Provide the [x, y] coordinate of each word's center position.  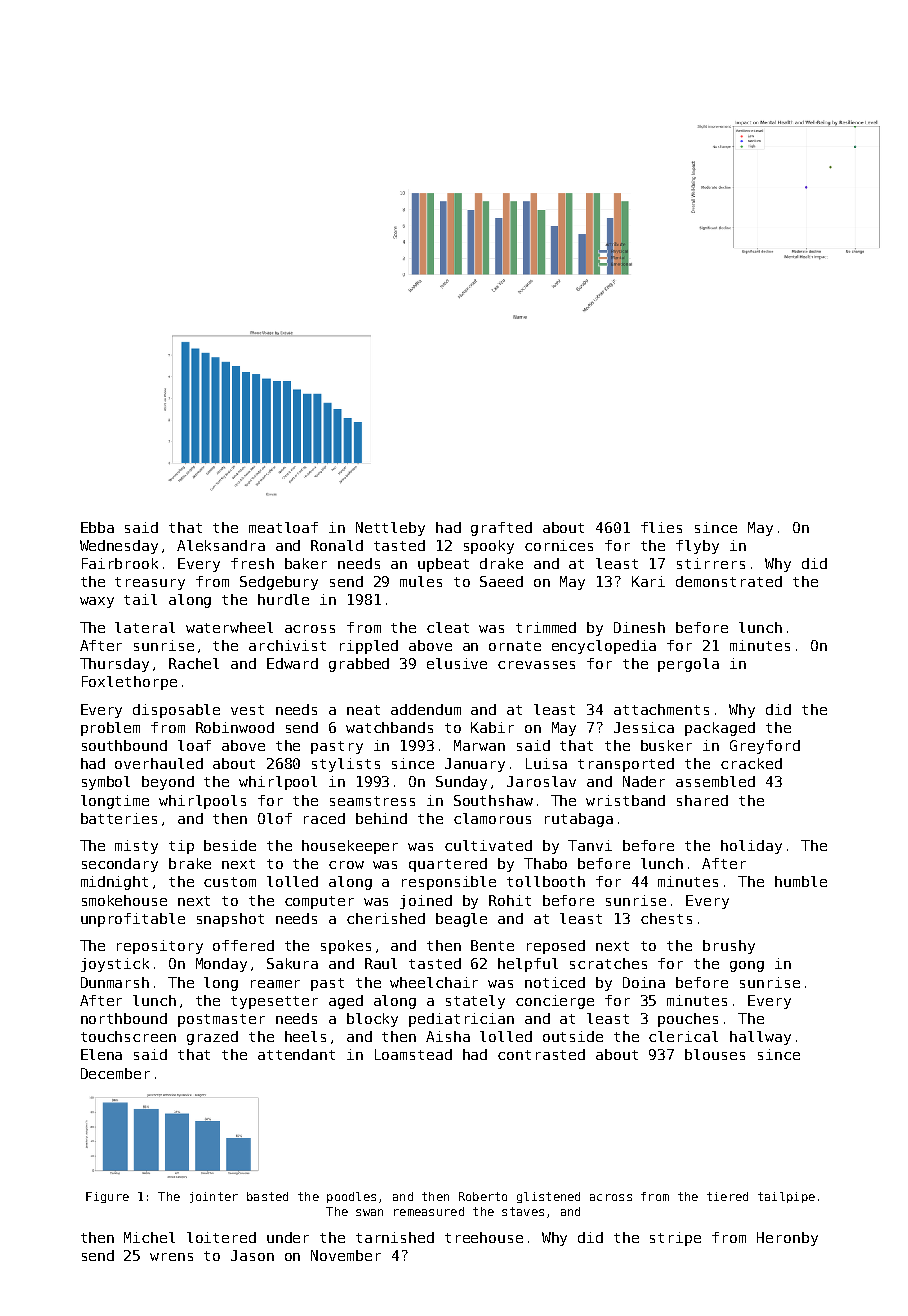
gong [747, 966]
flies [661, 527]
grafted [501, 529]
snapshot [230, 920]
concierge [555, 1002]
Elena [101, 1054]
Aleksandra [221, 545]
